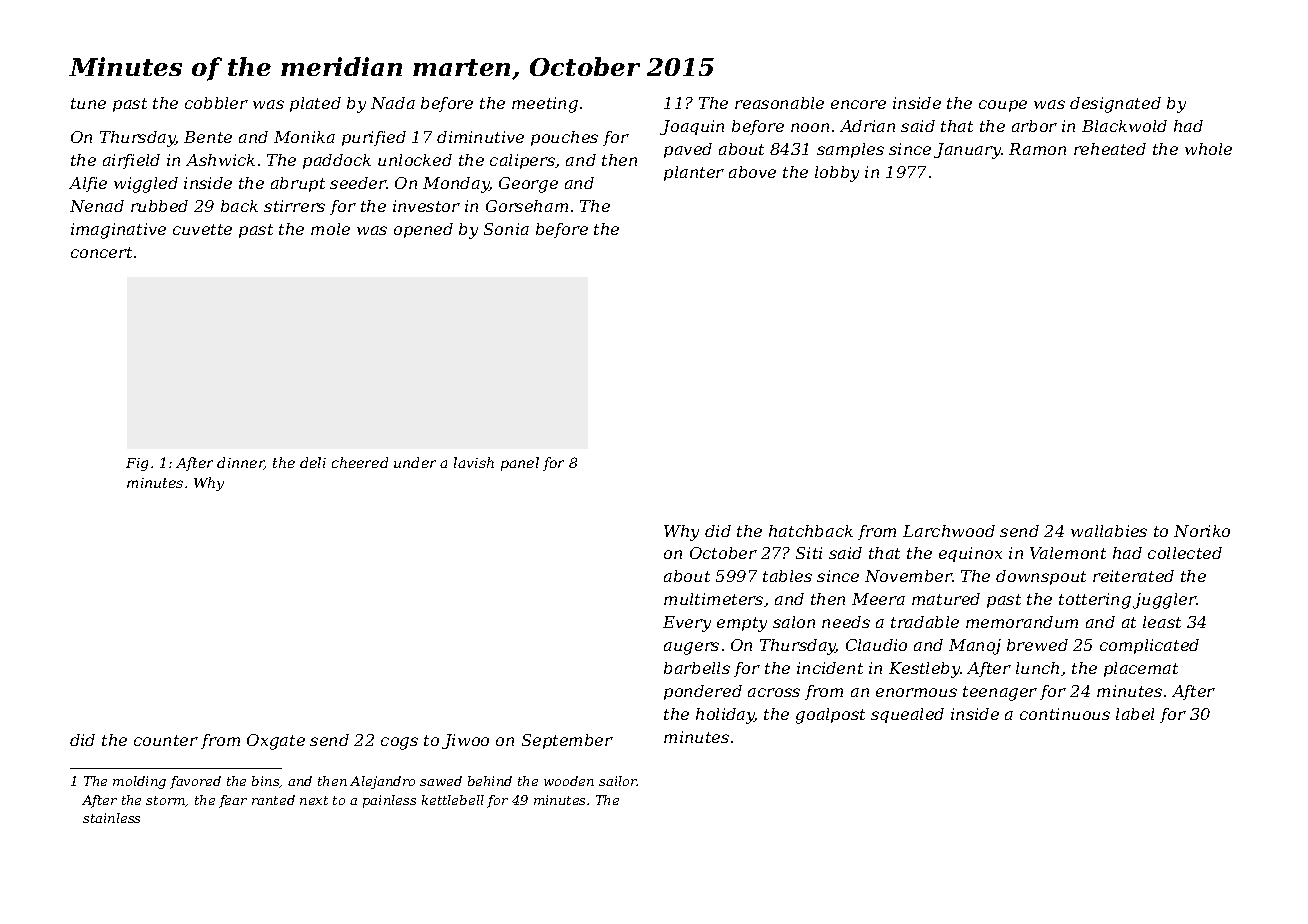 The width and height of the screenshot is (1308, 924). Describe the element at coordinates (1065, 714) in the screenshot. I see `continuous` at that location.
